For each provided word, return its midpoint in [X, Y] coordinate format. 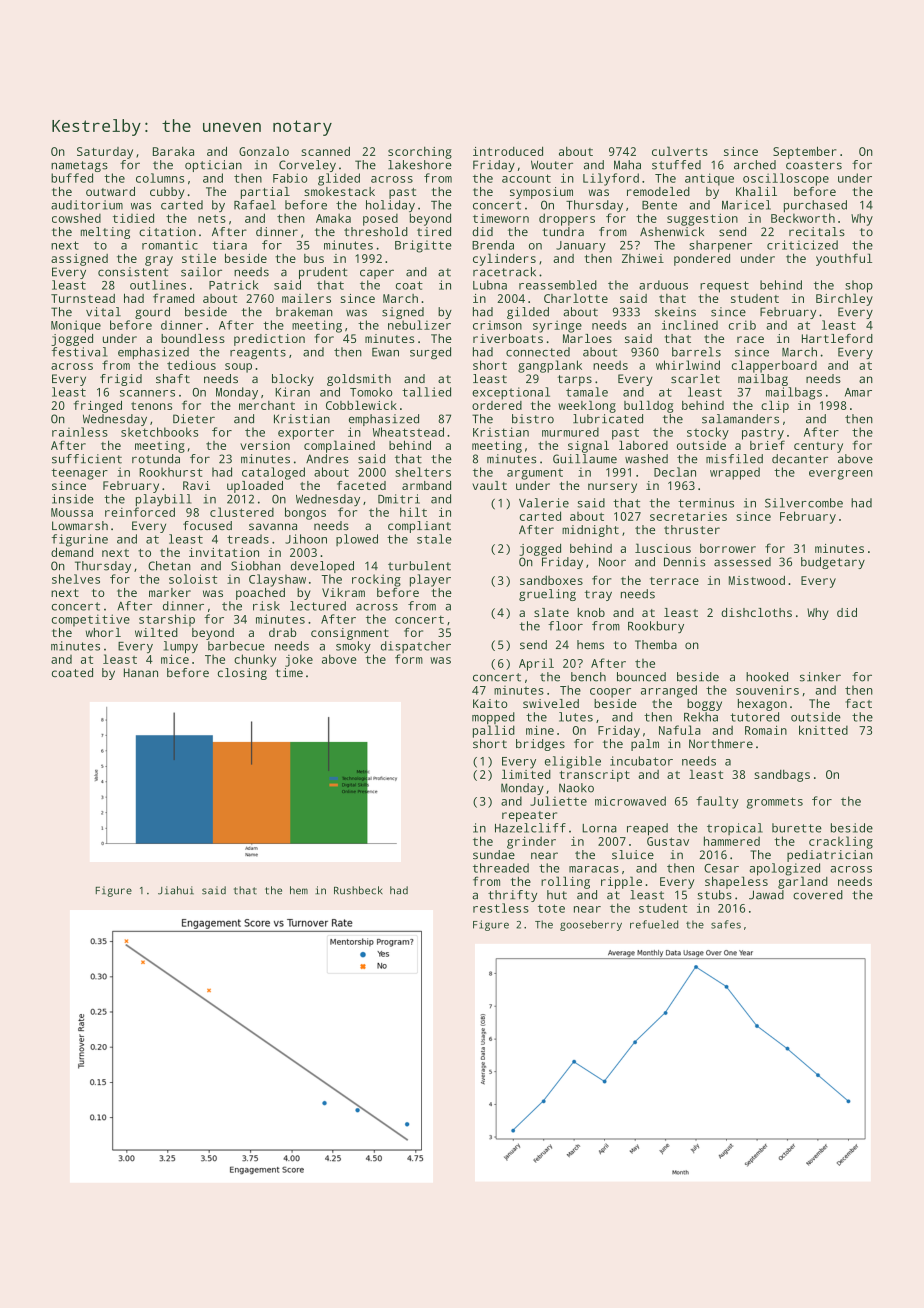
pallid [494, 731]
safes [726, 924]
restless [501, 908]
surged [430, 353]
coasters [814, 165]
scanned [325, 151]
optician [213, 166]
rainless [80, 432]
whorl [103, 632]
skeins [675, 312]
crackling [841, 842]
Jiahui [176, 890]
